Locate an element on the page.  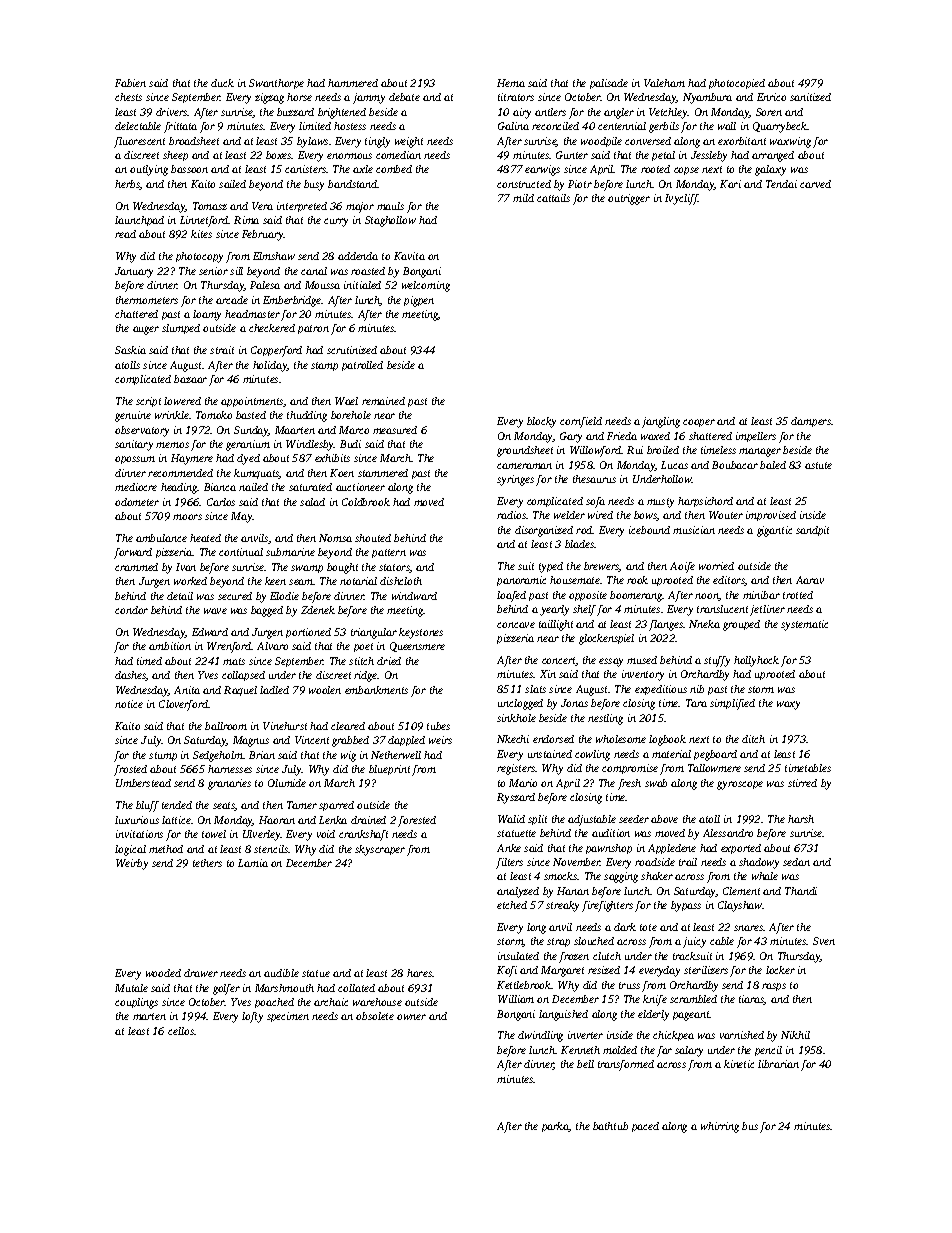
marten is located at coordinates (149, 1016).
